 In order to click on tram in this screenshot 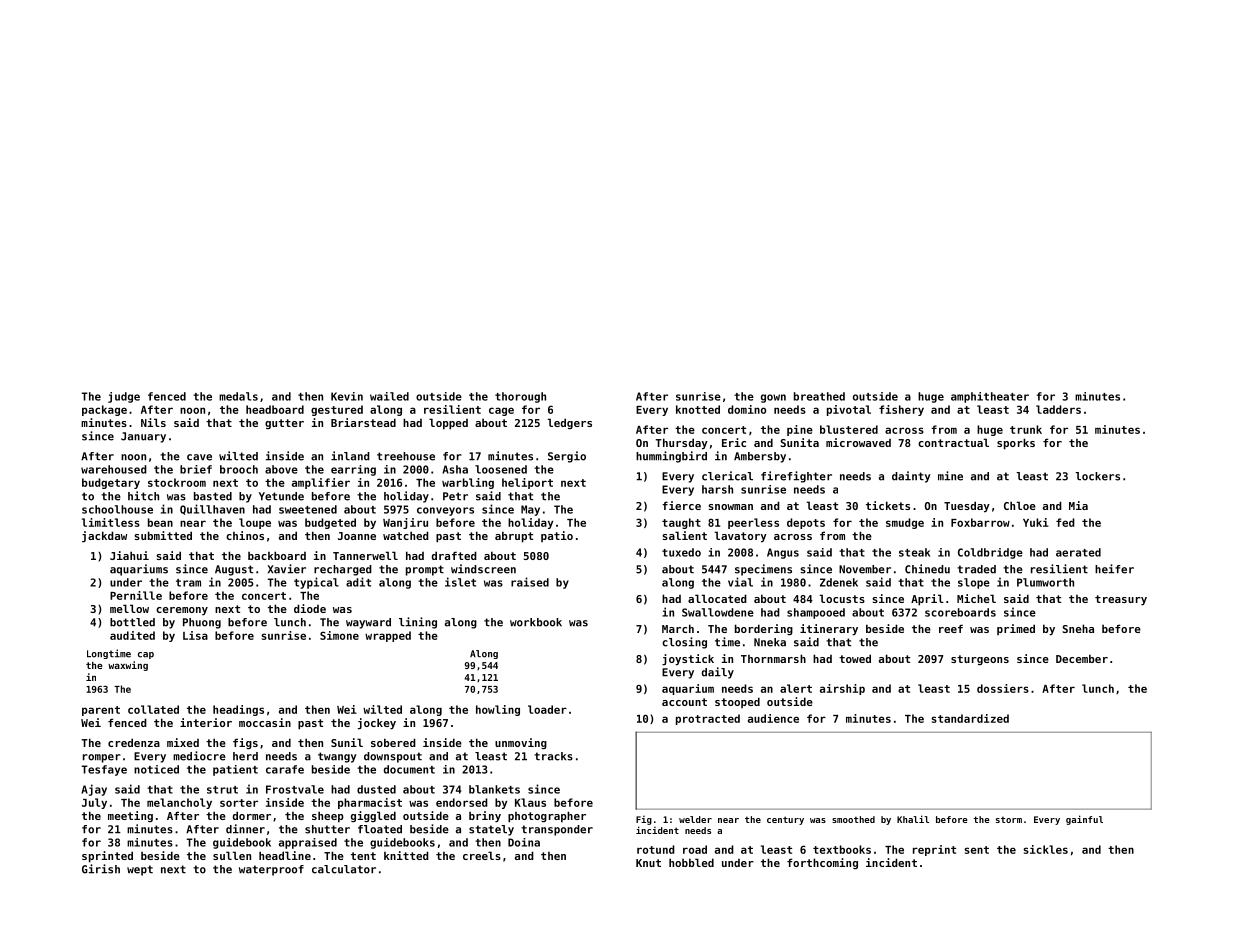, I will do `click(188, 583)`.
